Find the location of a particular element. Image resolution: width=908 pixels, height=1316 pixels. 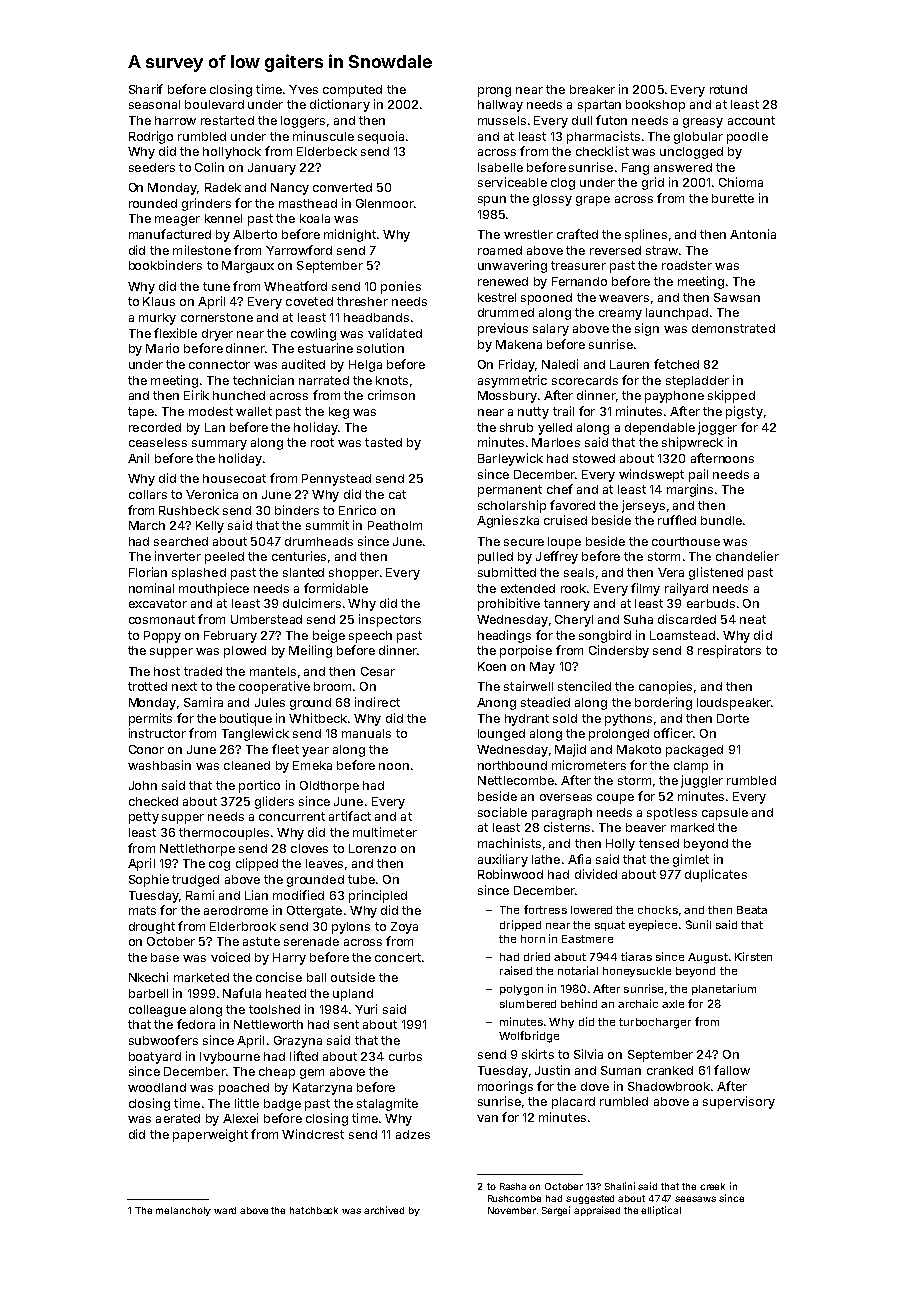

wrestler is located at coordinates (528, 234).
